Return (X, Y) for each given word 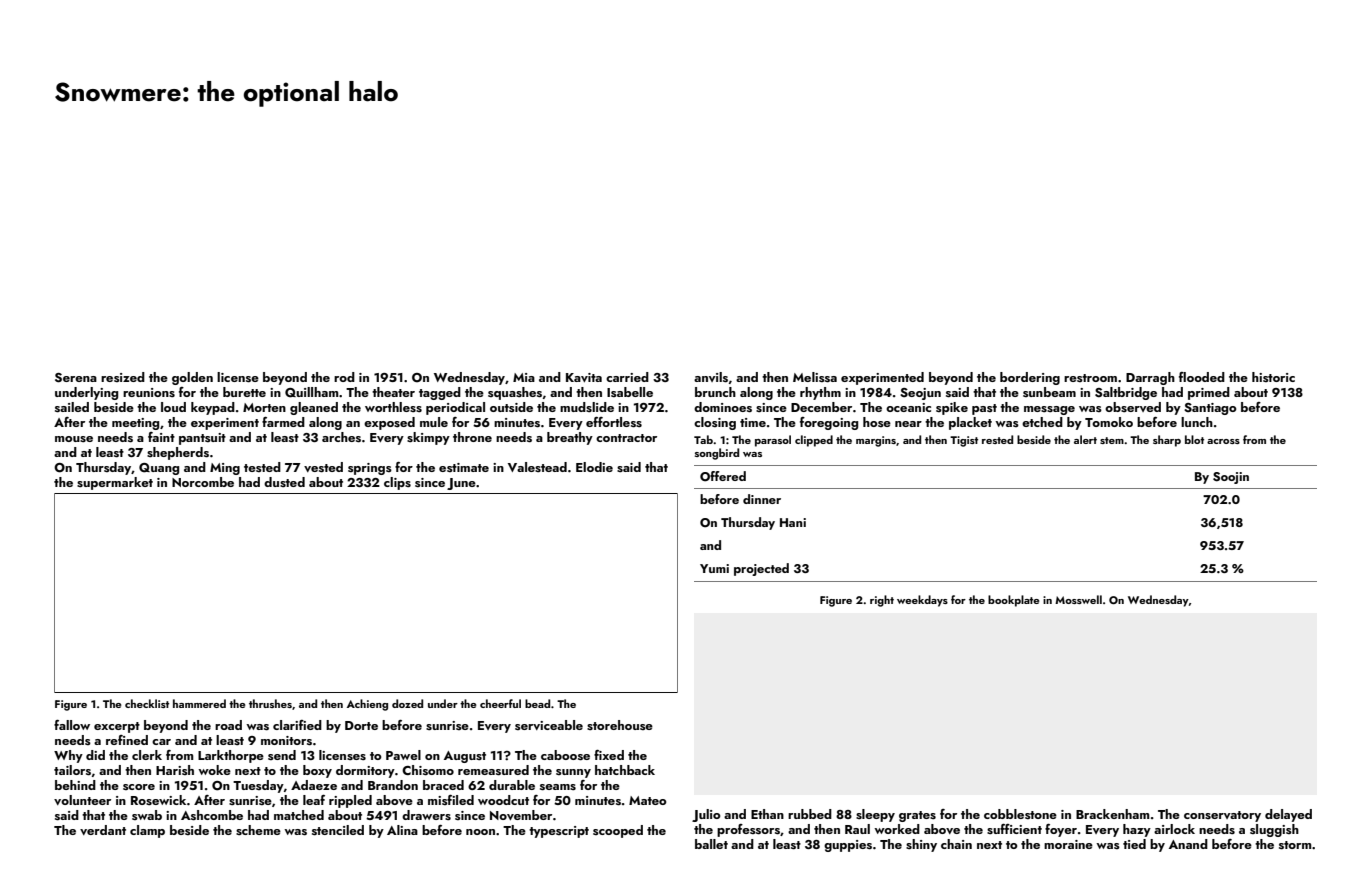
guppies (848, 846)
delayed (1288, 815)
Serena (76, 378)
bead (537, 703)
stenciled (338, 830)
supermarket (115, 483)
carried (627, 377)
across (1223, 441)
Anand (1188, 844)
